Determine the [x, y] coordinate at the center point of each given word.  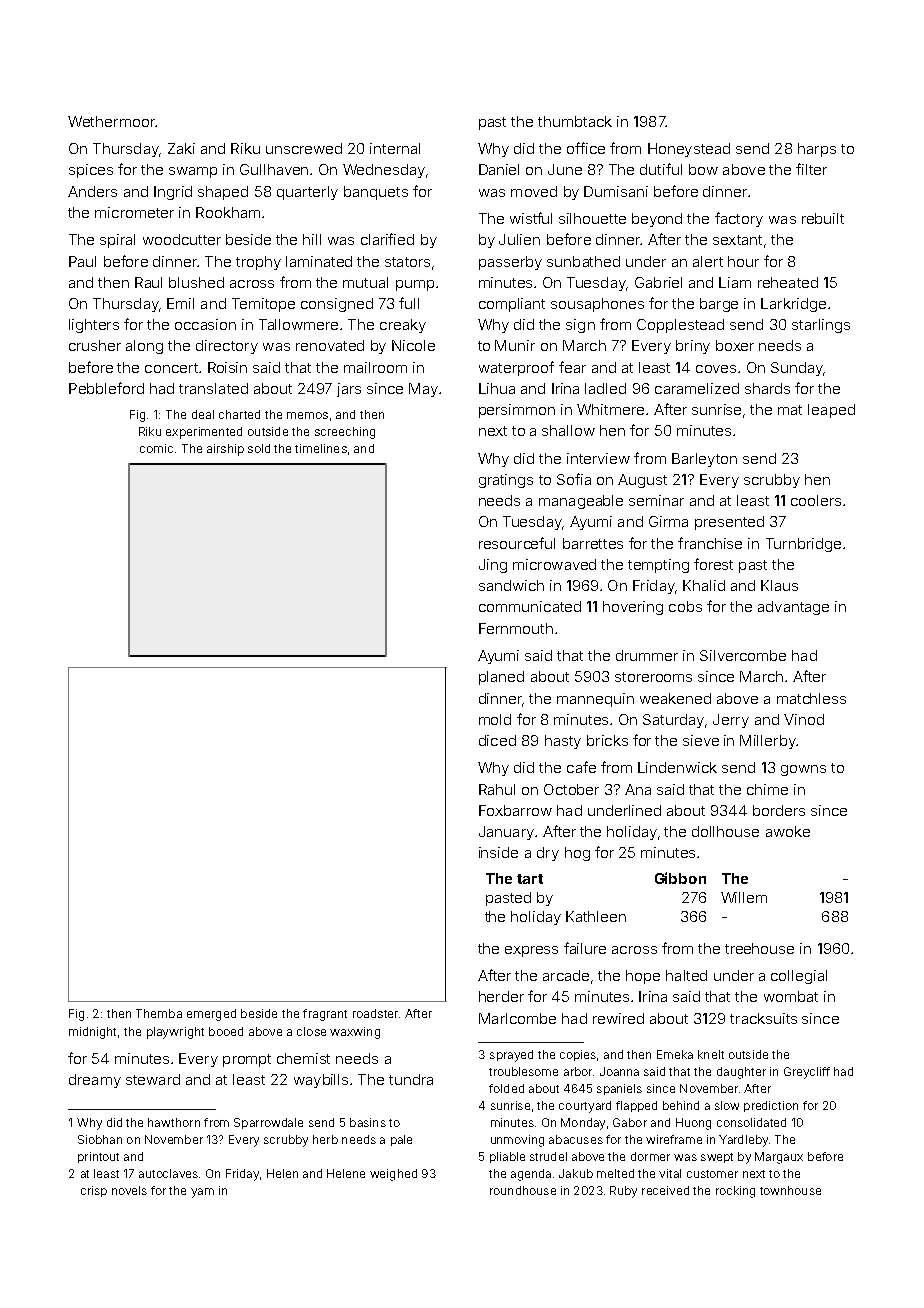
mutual [365, 282]
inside [498, 852]
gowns [803, 770]
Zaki [181, 148]
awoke [788, 831]
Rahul [497, 789]
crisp [94, 1191]
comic [156, 448]
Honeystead [689, 150]
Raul [148, 282]
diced [497, 740]
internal [395, 148]
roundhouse [523, 1190]
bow [703, 169]
